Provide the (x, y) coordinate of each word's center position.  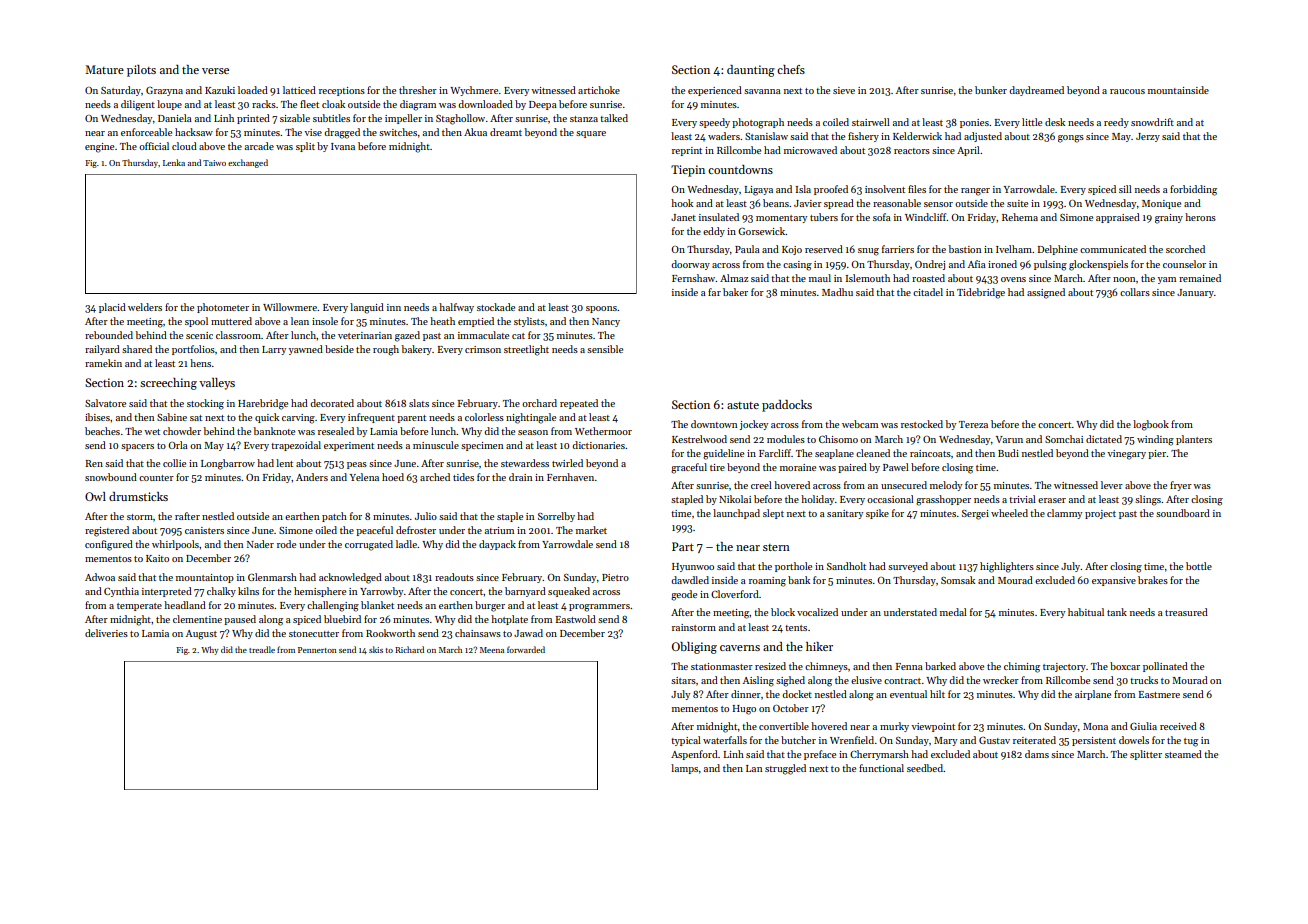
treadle (262, 649)
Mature (104, 69)
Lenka (174, 162)
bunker (991, 90)
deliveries (106, 633)
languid (367, 308)
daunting (751, 71)
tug (1191, 742)
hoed (393, 477)
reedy (1116, 123)
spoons (601, 309)
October (791, 708)
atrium (499, 530)
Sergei (975, 515)
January (1195, 293)
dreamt (506, 132)
